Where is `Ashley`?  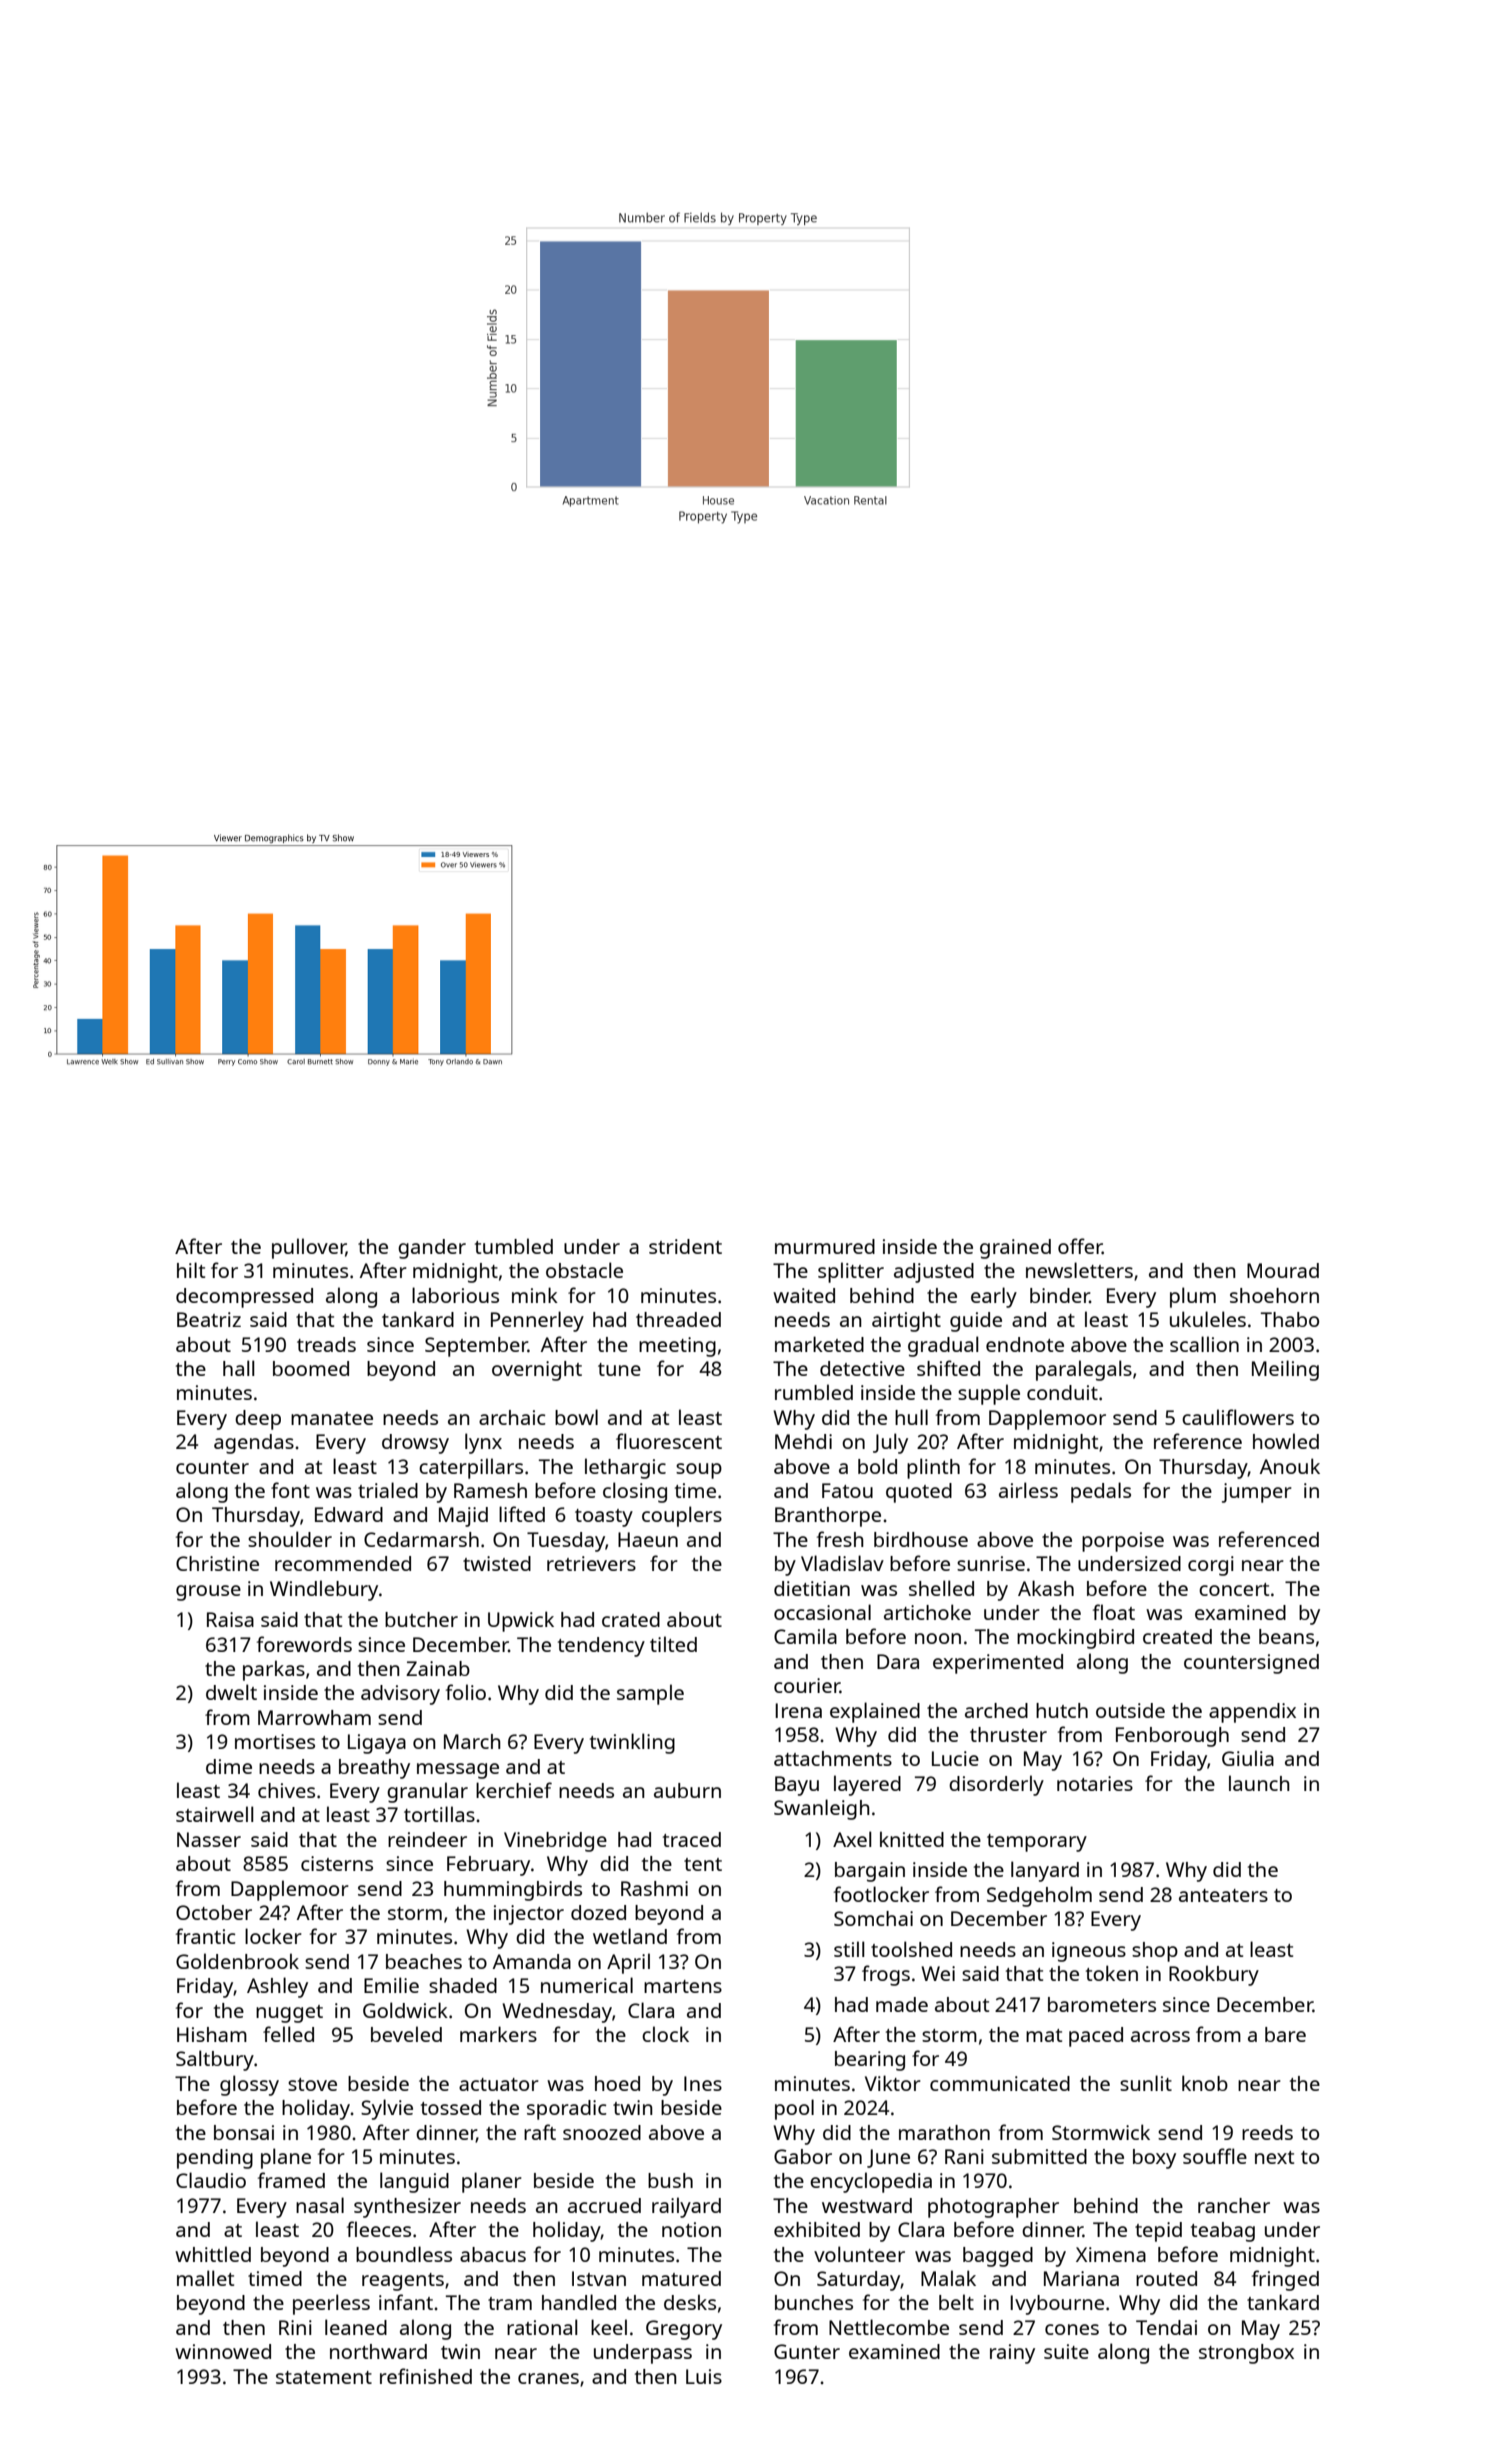 Ashley is located at coordinates (277, 1987).
